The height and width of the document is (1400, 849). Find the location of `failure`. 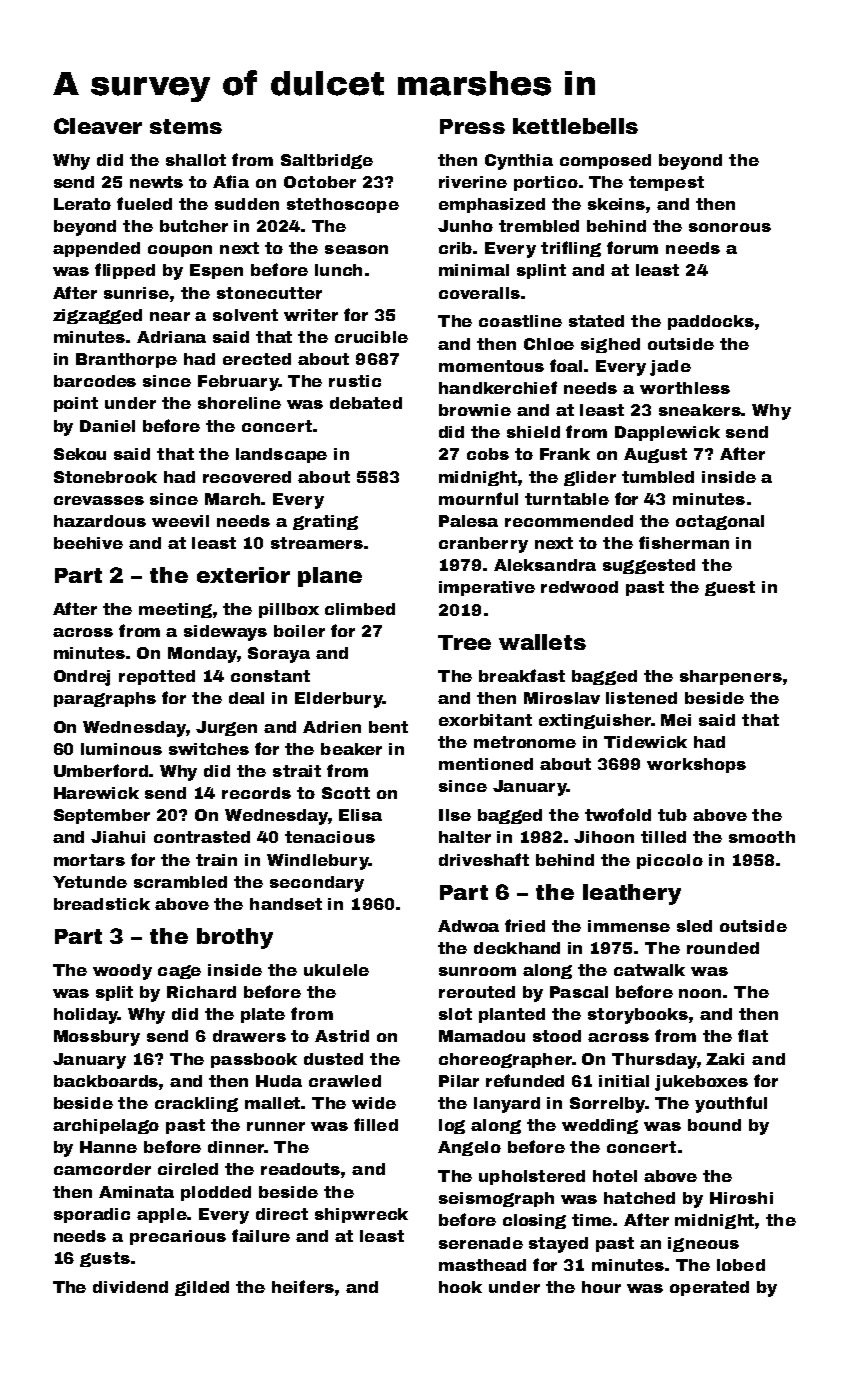

failure is located at coordinates (261, 1235).
